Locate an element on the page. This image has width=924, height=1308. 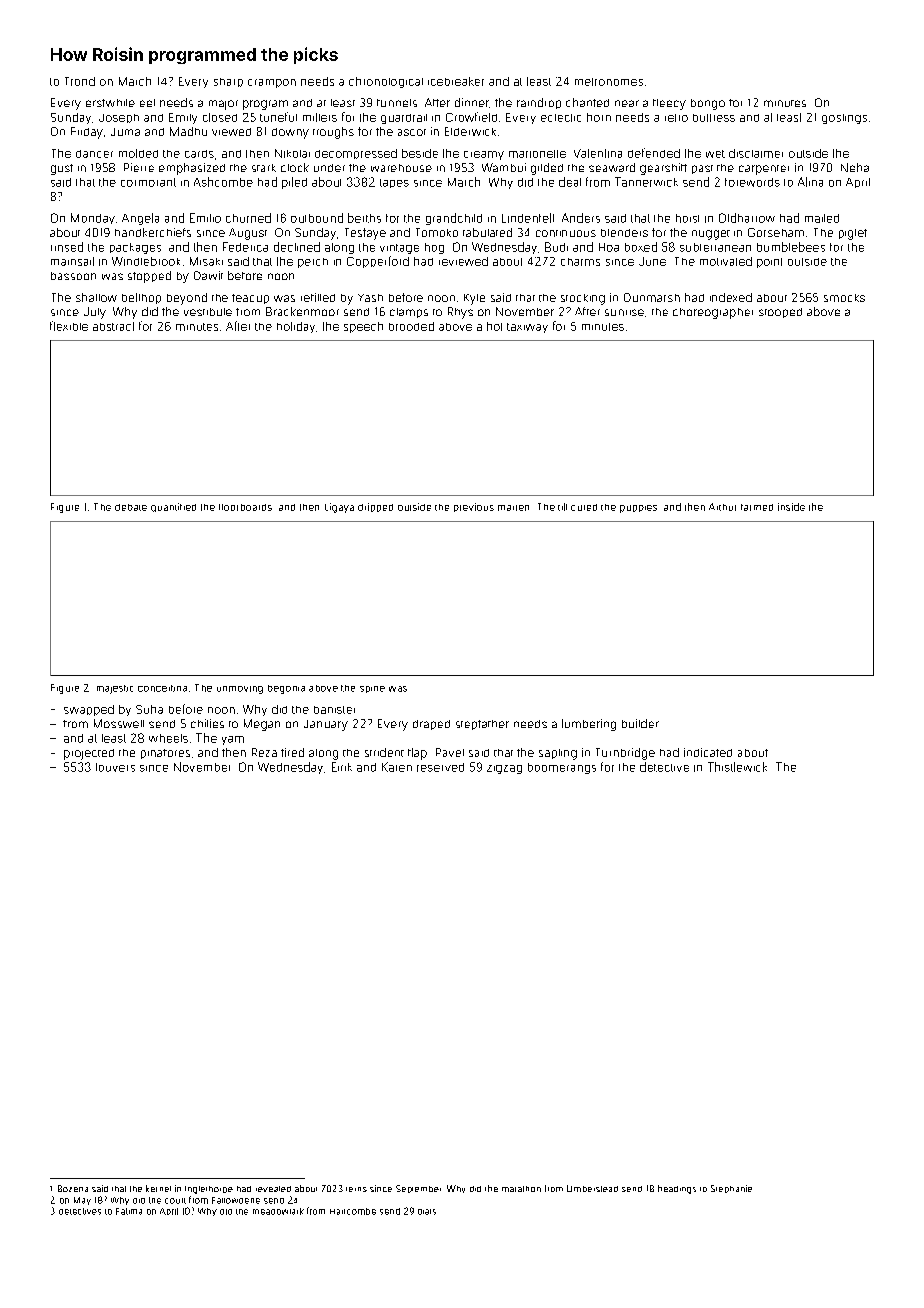
hoist is located at coordinates (687, 218).
